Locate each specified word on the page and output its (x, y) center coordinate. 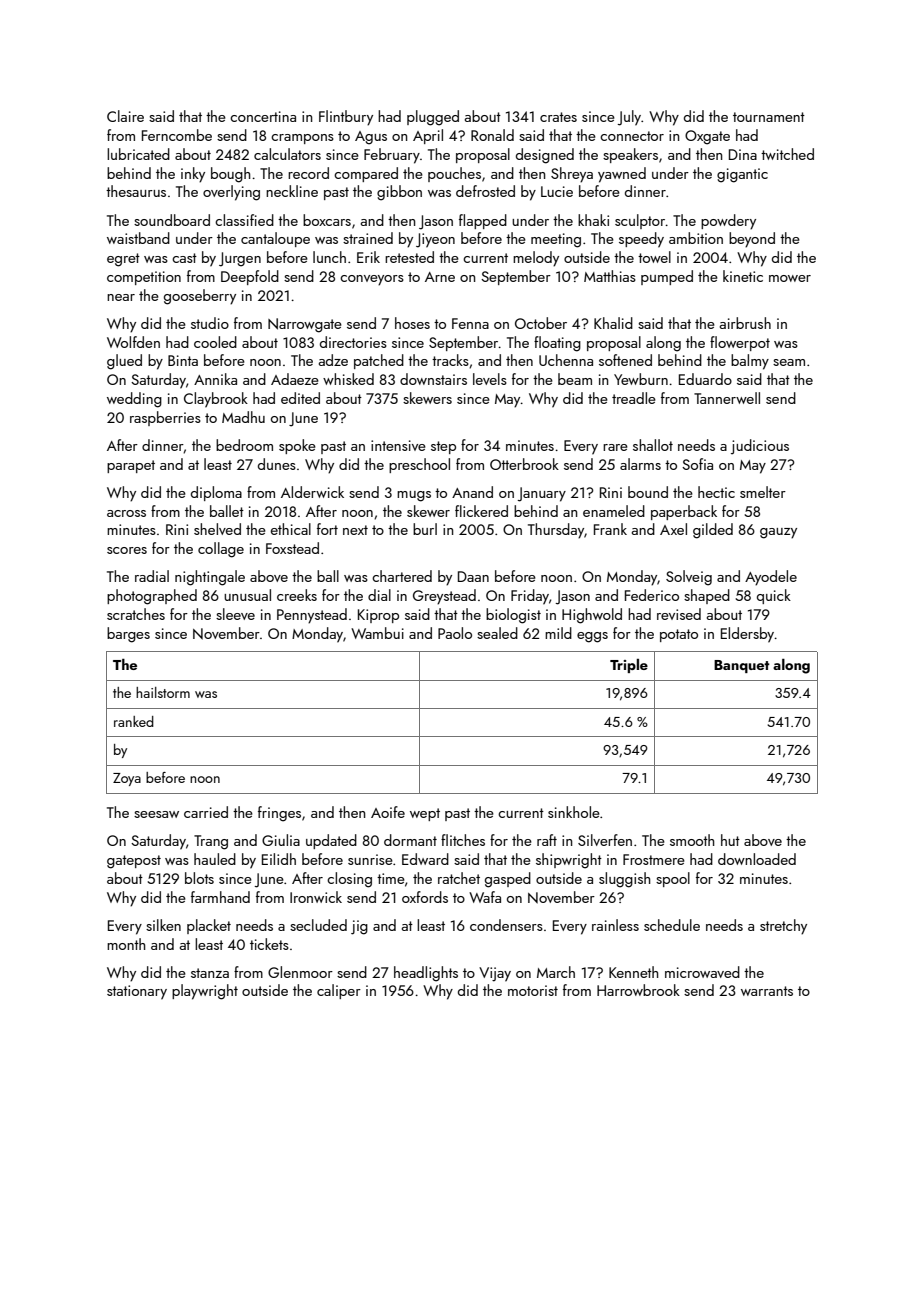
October (541, 323)
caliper (339, 991)
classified (244, 220)
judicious (760, 447)
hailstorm (163, 692)
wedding (134, 400)
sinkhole (574, 812)
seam (789, 362)
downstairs (433, 379)
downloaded (757, 859)
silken (163, 925)
